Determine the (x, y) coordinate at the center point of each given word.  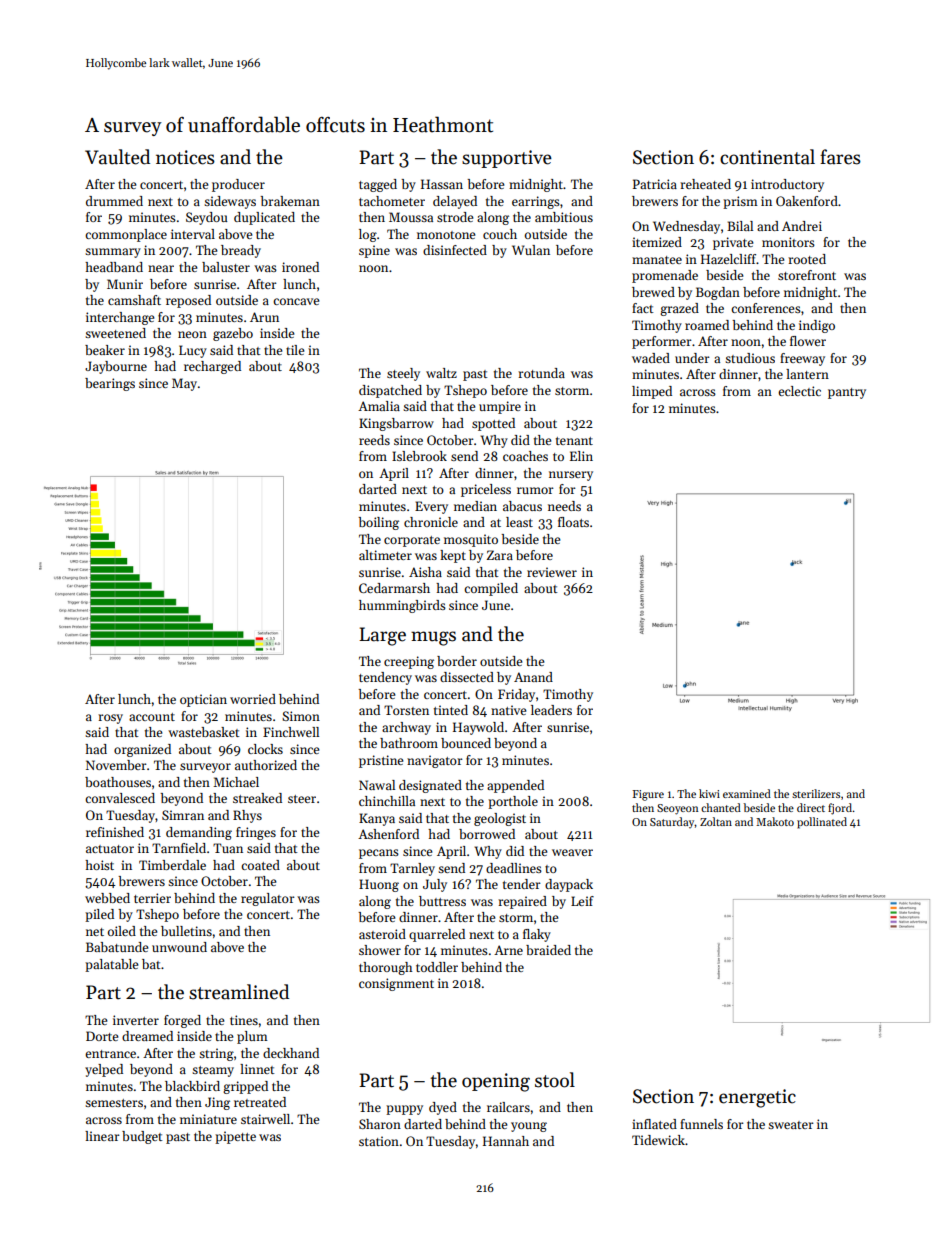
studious (750, 358)
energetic (757, 1098)
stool (555, 1080)
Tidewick (658, 1140)
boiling (378, 523)
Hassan (442, 184)
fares (840, 157)
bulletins (186, 931)
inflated (654, 1124)
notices (185, 157)
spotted (493, 424)
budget (142, 1137)
